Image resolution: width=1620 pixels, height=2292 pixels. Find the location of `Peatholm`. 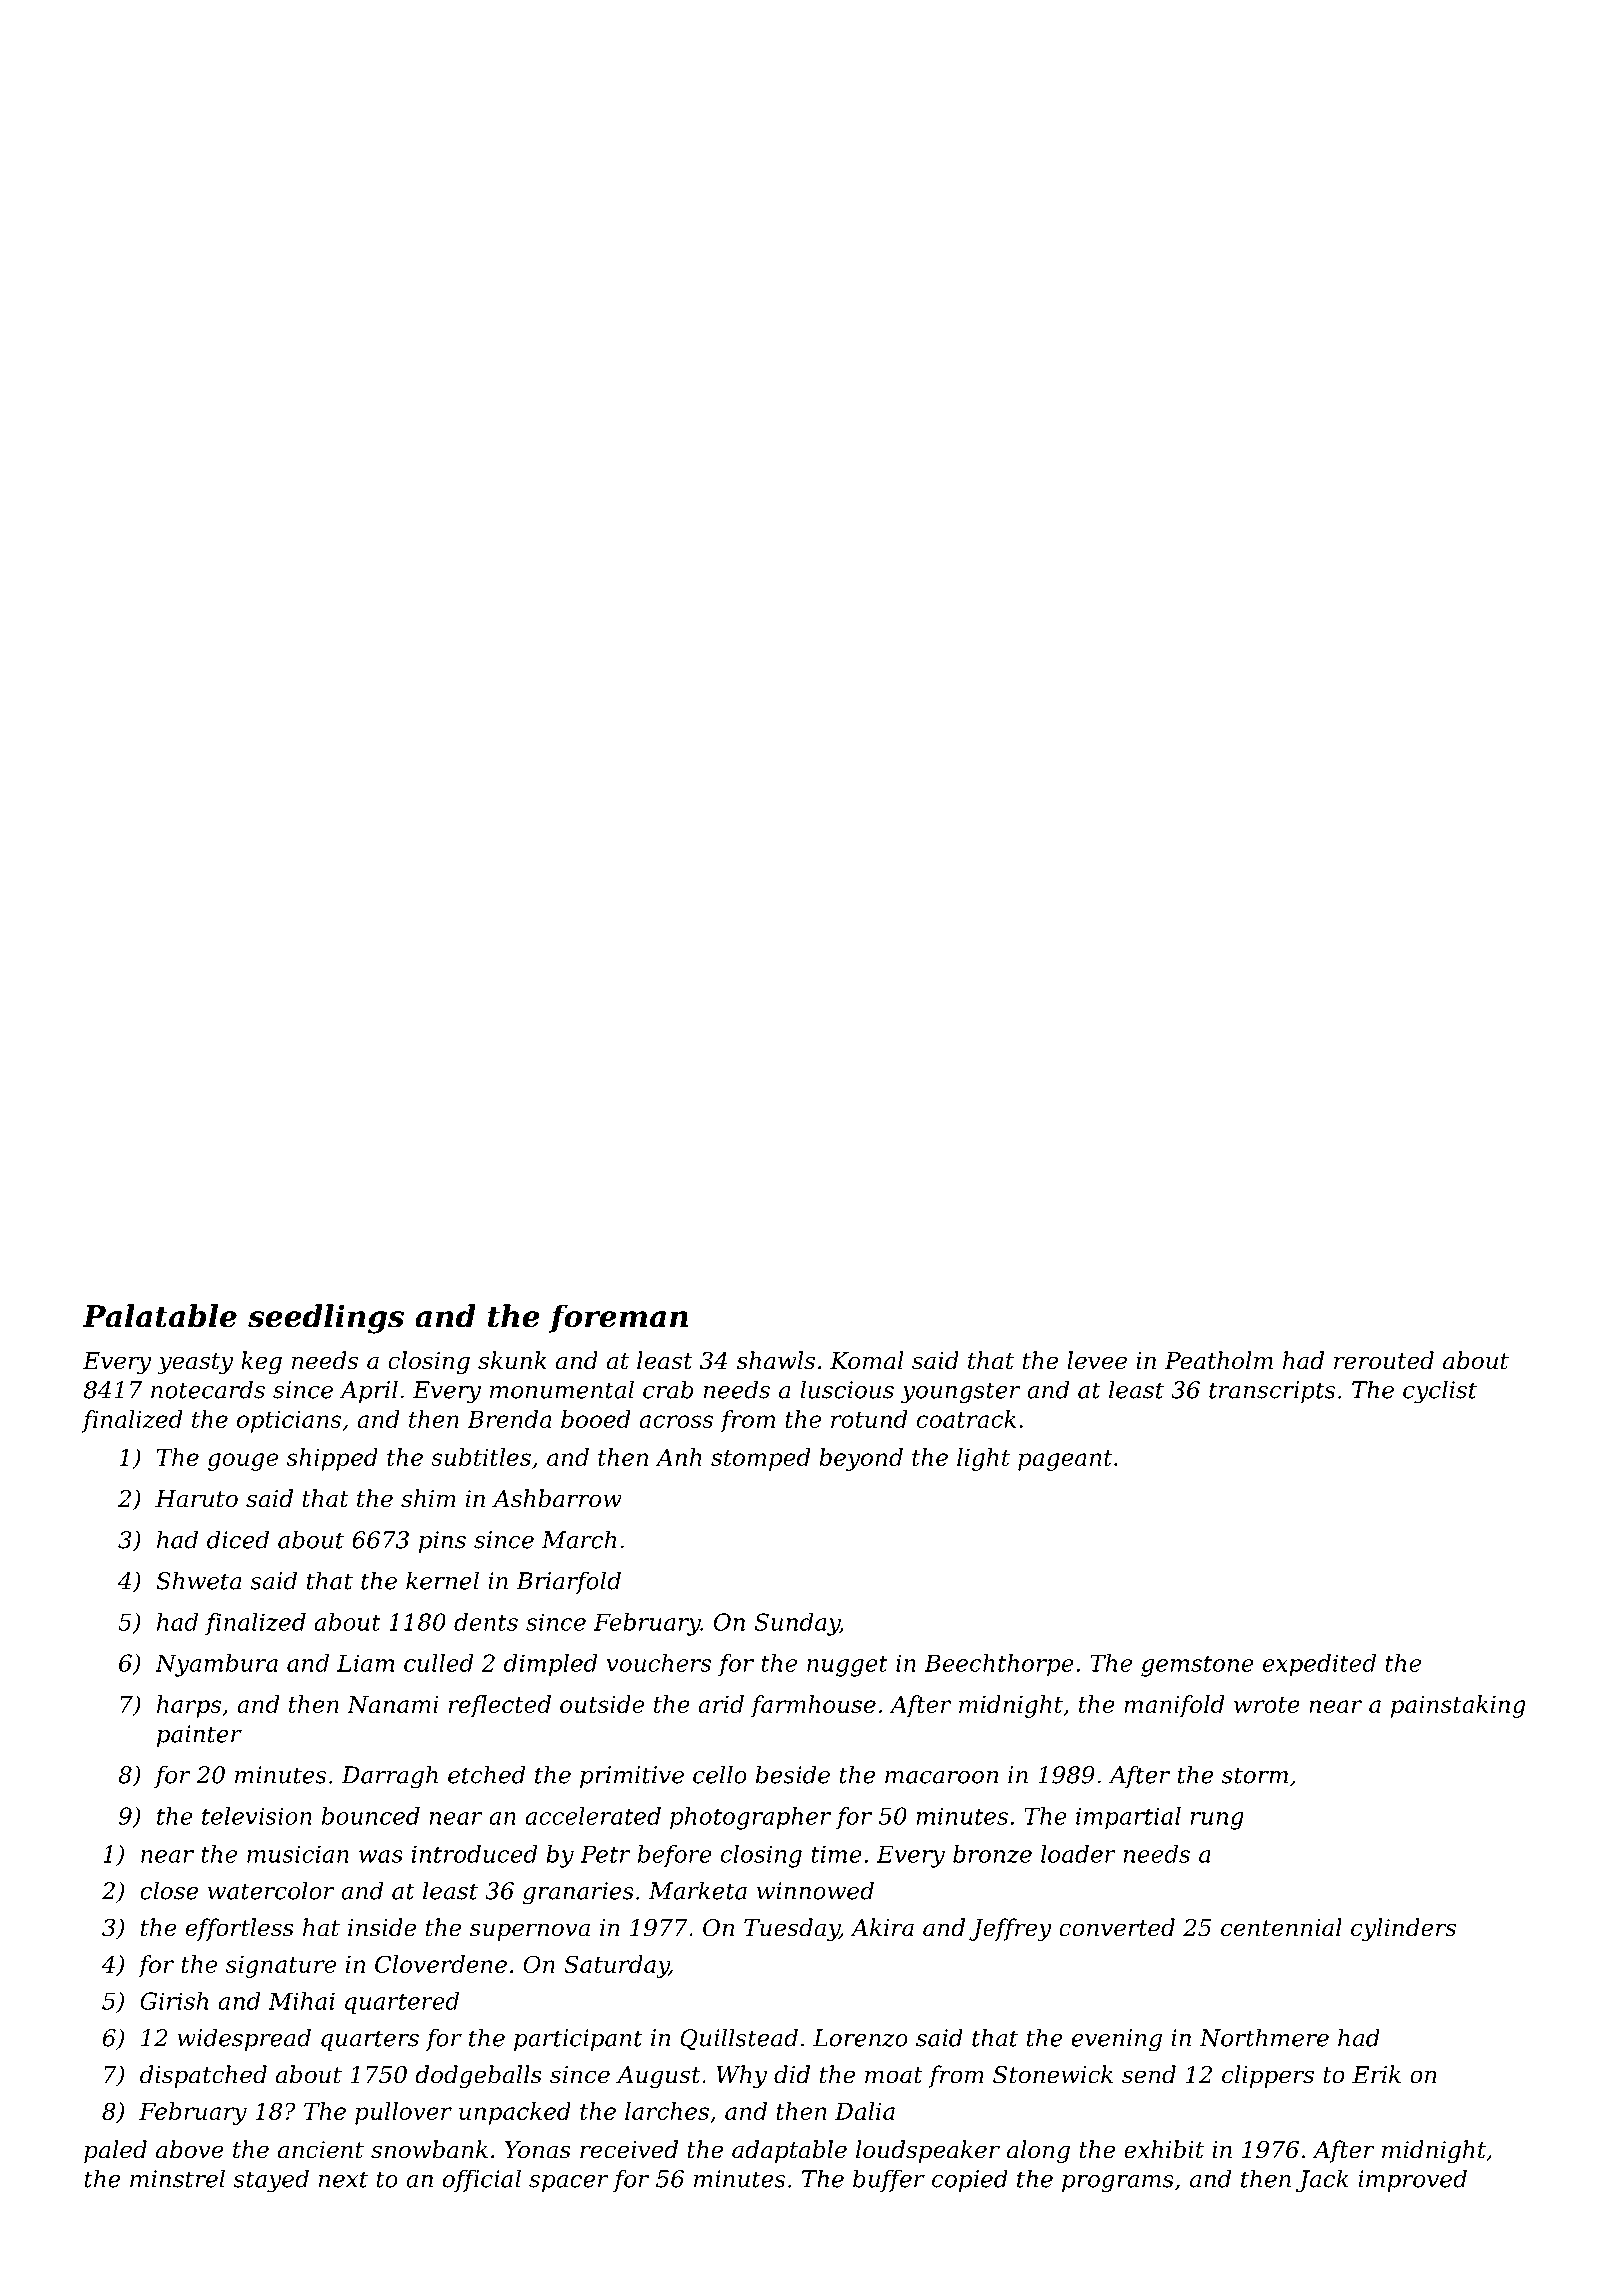

Peatholm is located at coordinates (1218, 1360).
